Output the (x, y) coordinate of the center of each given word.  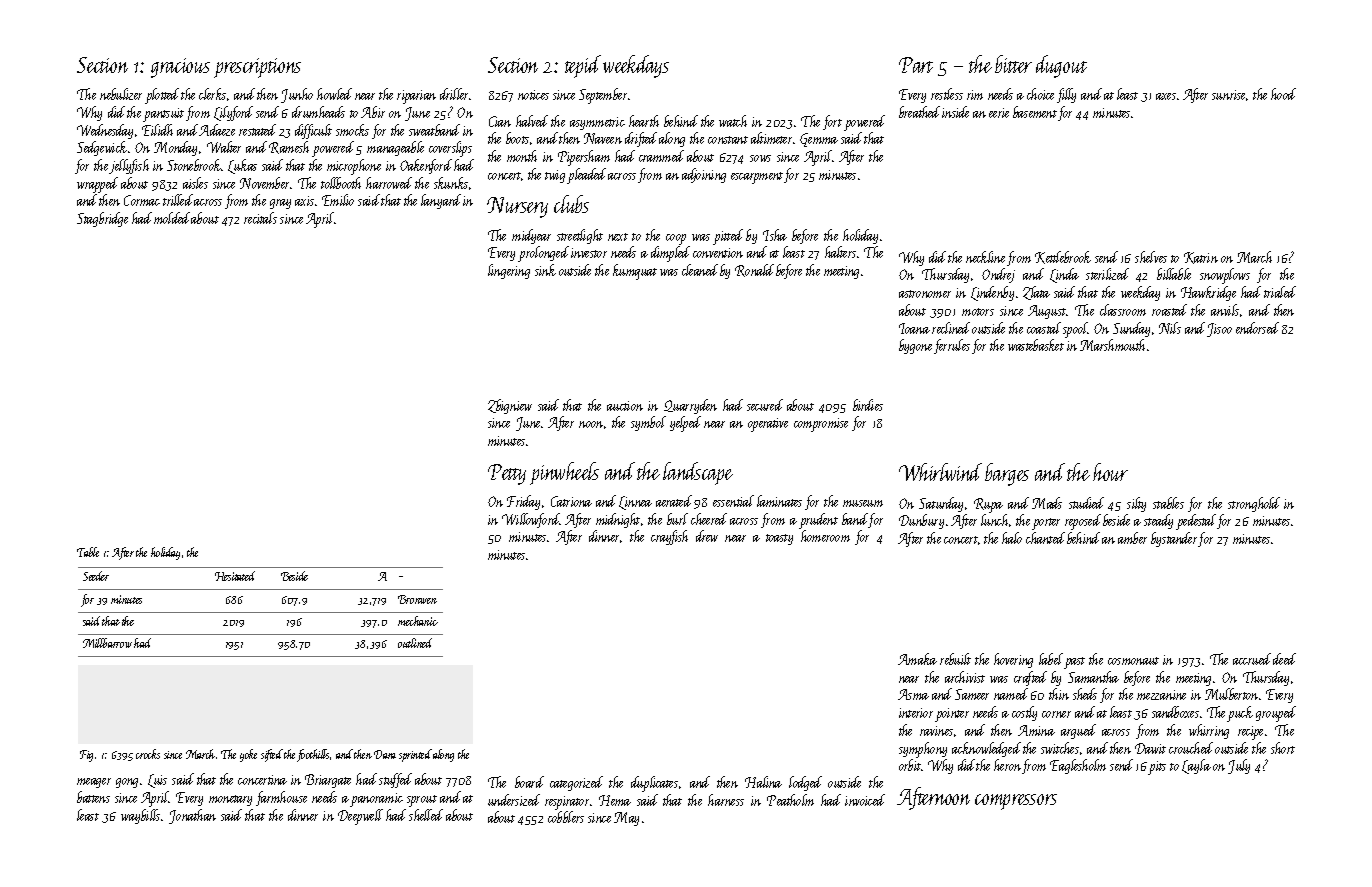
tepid (583, 66)
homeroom (825, 536)
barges (1007, 474)
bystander (1174, 539)
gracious (180, 68)
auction (625, 406)
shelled (426, 815)
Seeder (96, 576)
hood (1283, 94)
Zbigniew (510, 406)
